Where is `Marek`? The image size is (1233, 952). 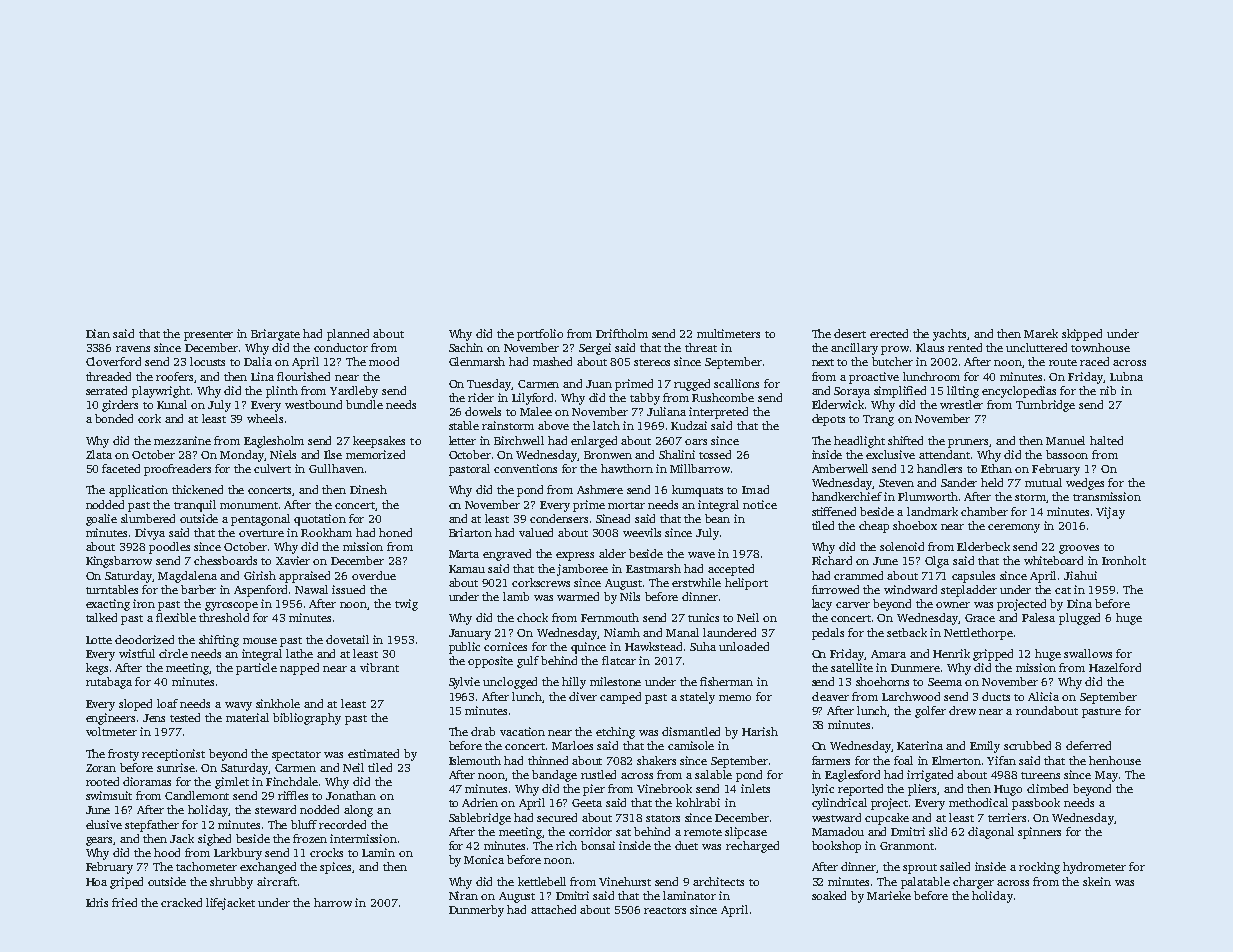
Marek is located at coordinates (1041, 333).
